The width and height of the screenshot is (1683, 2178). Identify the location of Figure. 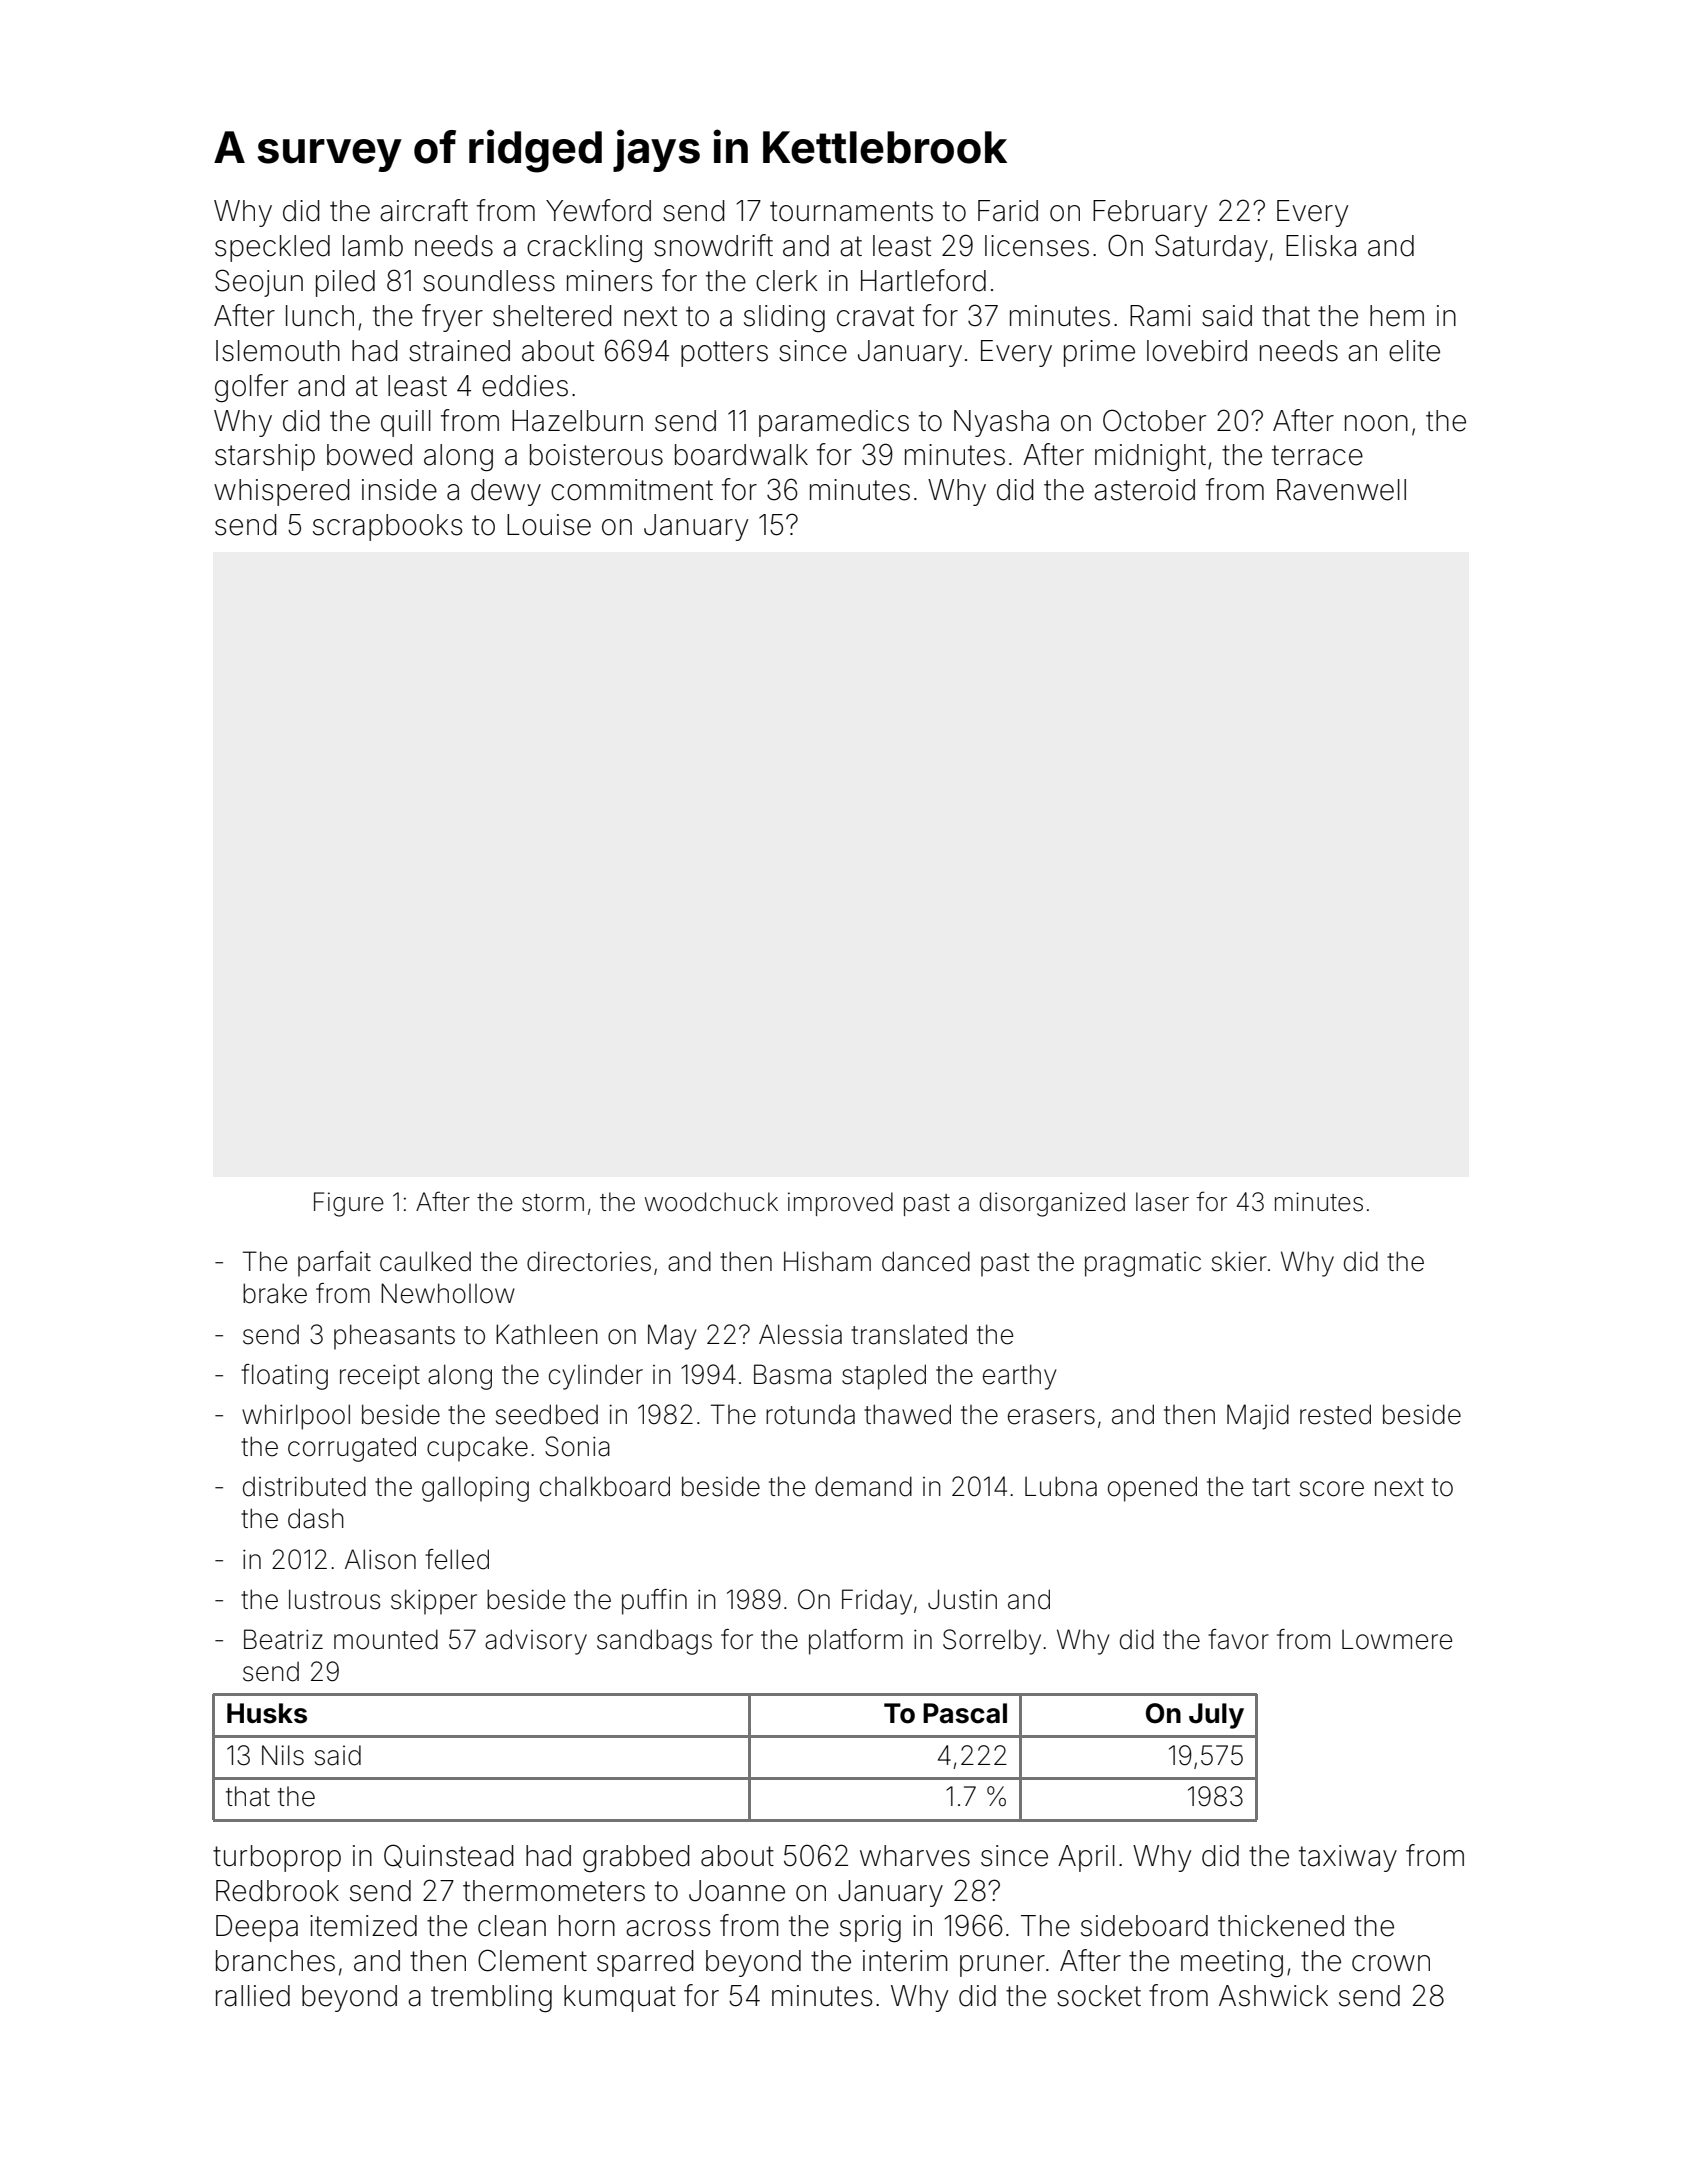
(349, 1204).
